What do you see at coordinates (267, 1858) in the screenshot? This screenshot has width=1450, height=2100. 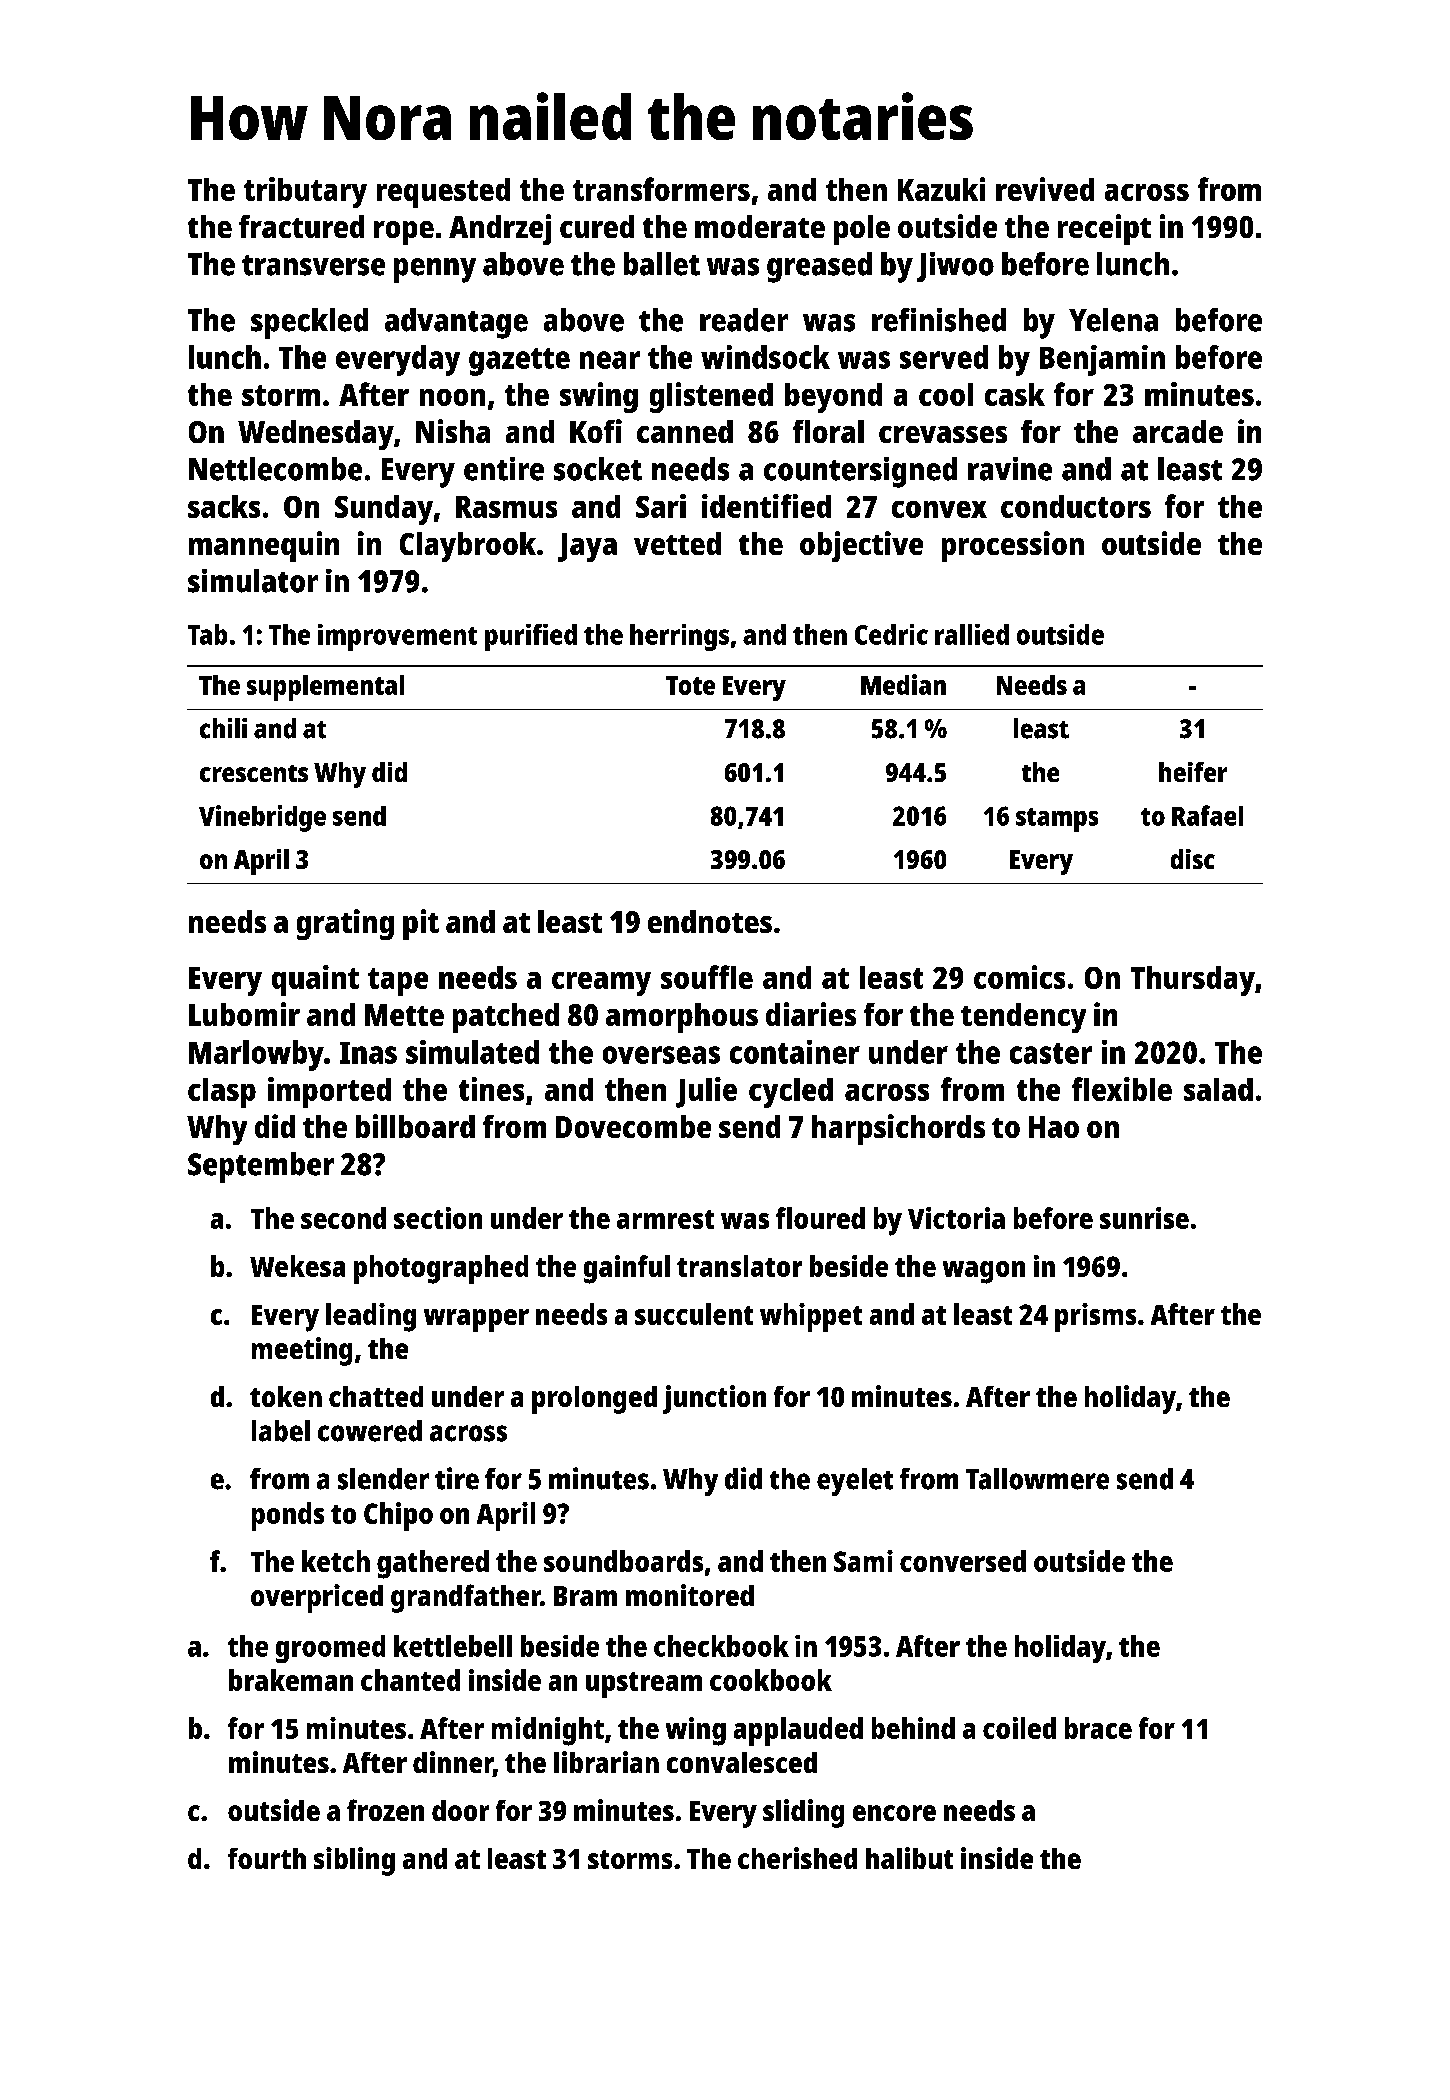 I see `fourth` at bounding box center [267, 1858].
